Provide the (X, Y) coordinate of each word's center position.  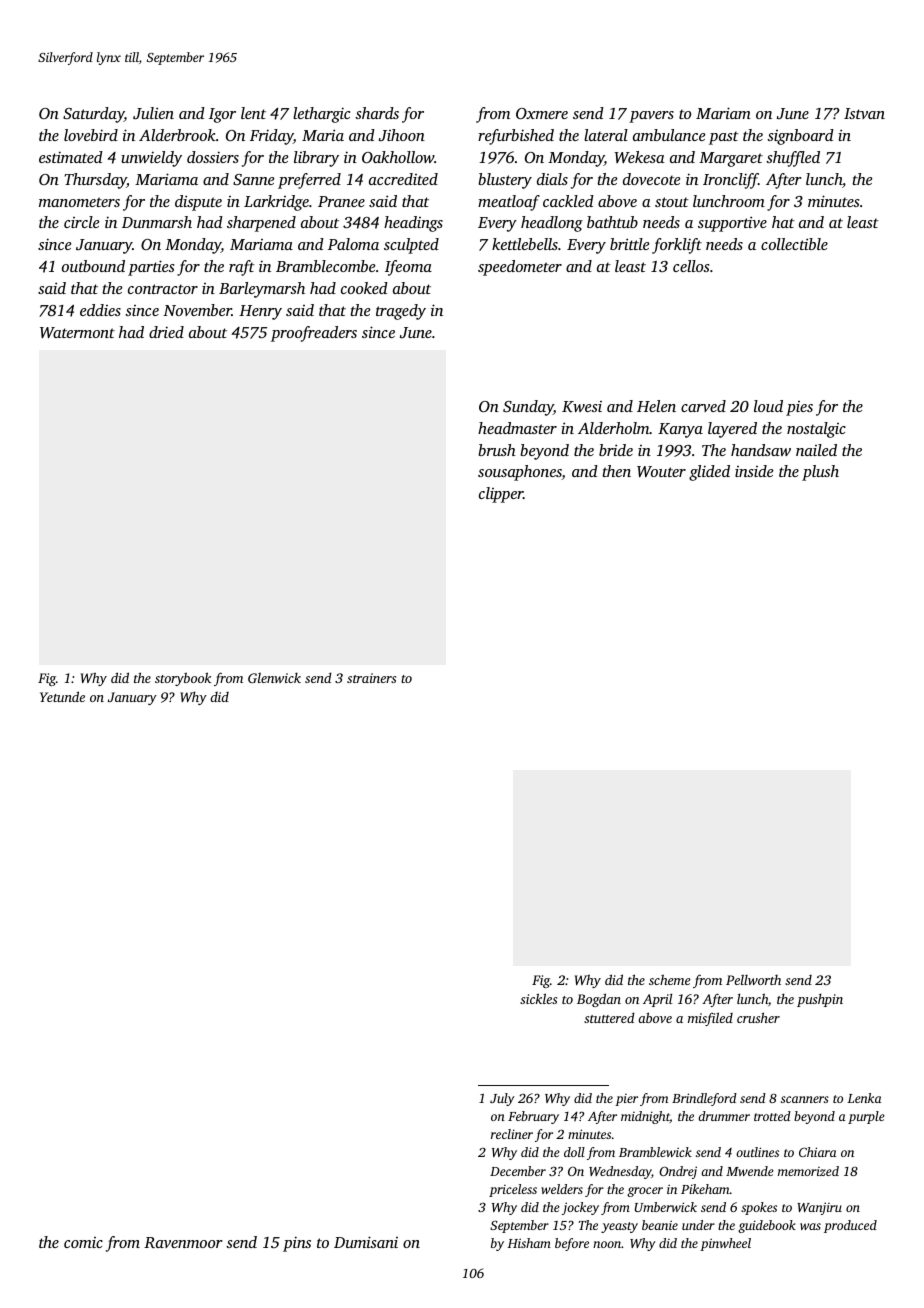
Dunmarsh (157, 222)
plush (820, 473)
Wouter (661, 472)
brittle (629, 244)
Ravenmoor (183, 1242)
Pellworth (753, 979)
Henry (260, 312)
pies (799, 408)
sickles (538, 998)
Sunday (528, 408)
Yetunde (62, 696)
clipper (501, 495)
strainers (371, 678)
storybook (183, 679)
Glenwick (274, 677)
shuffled (793, 159)
